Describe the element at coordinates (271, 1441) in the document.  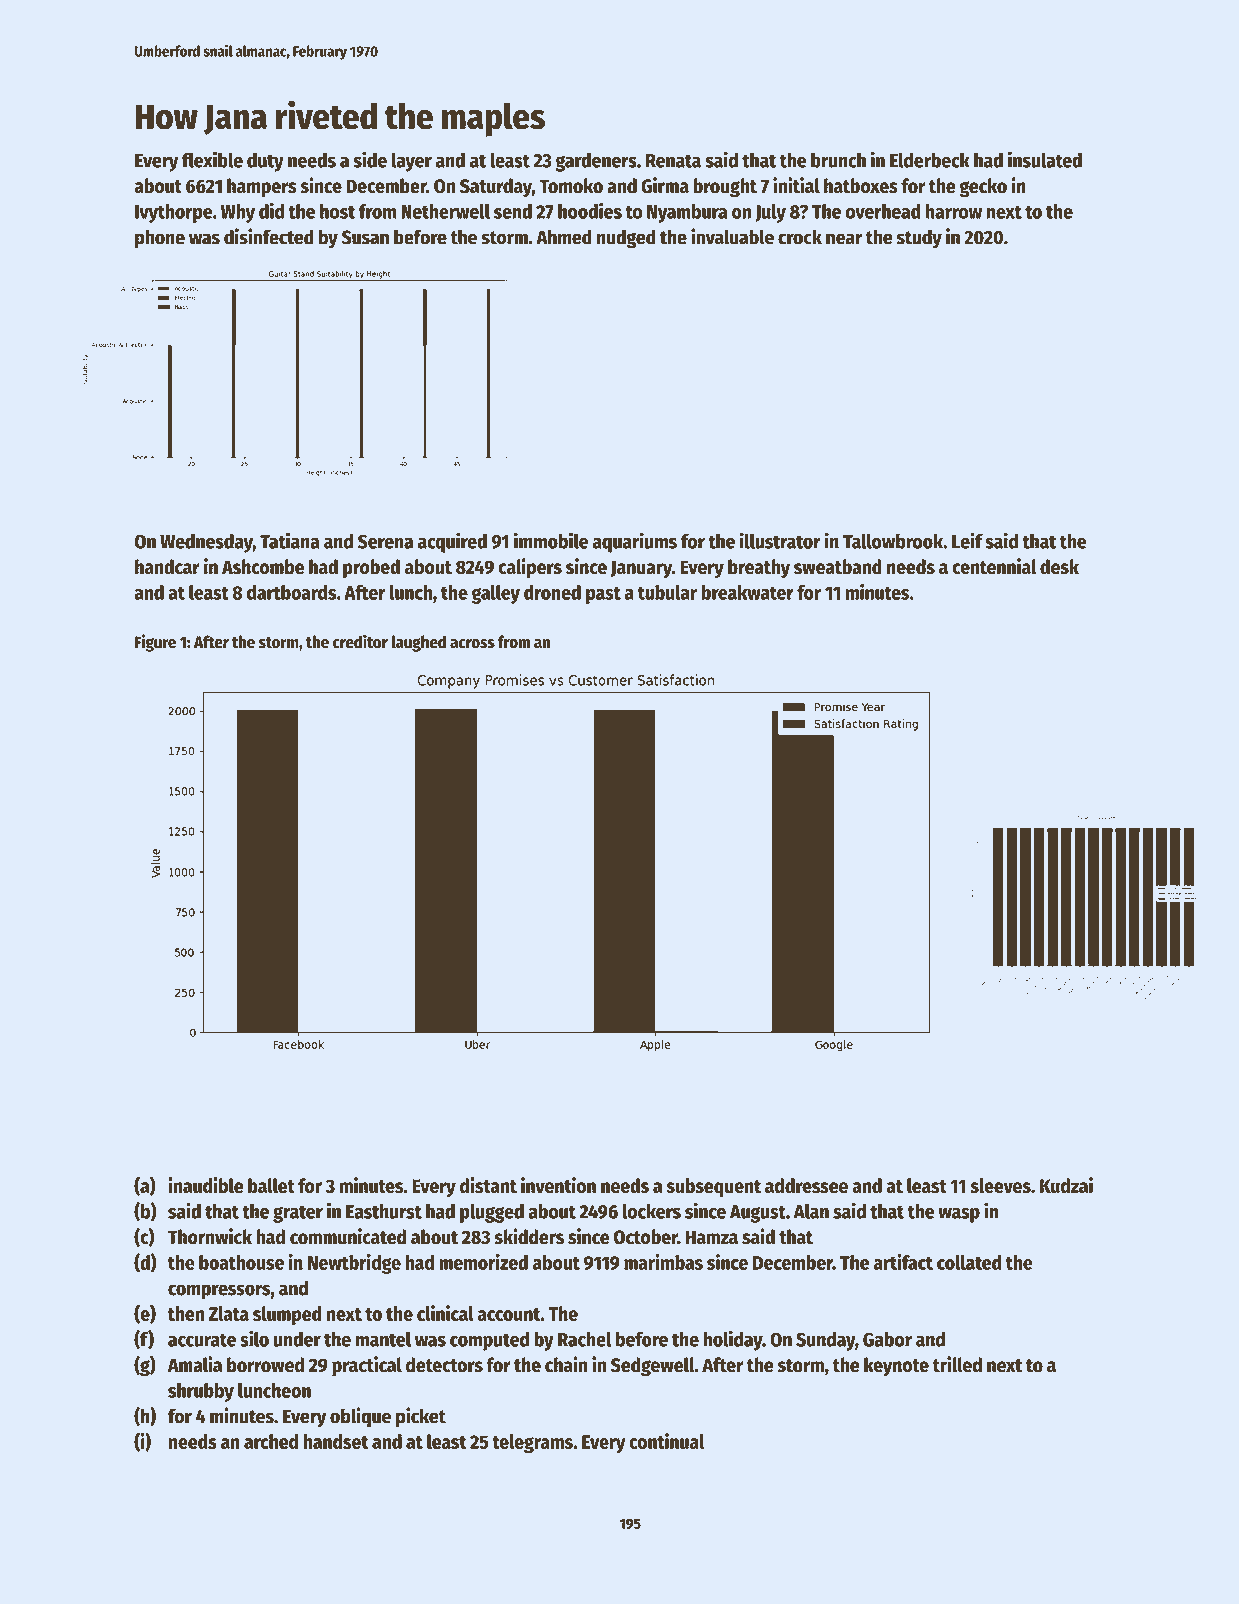
I see `arched` at that location.
